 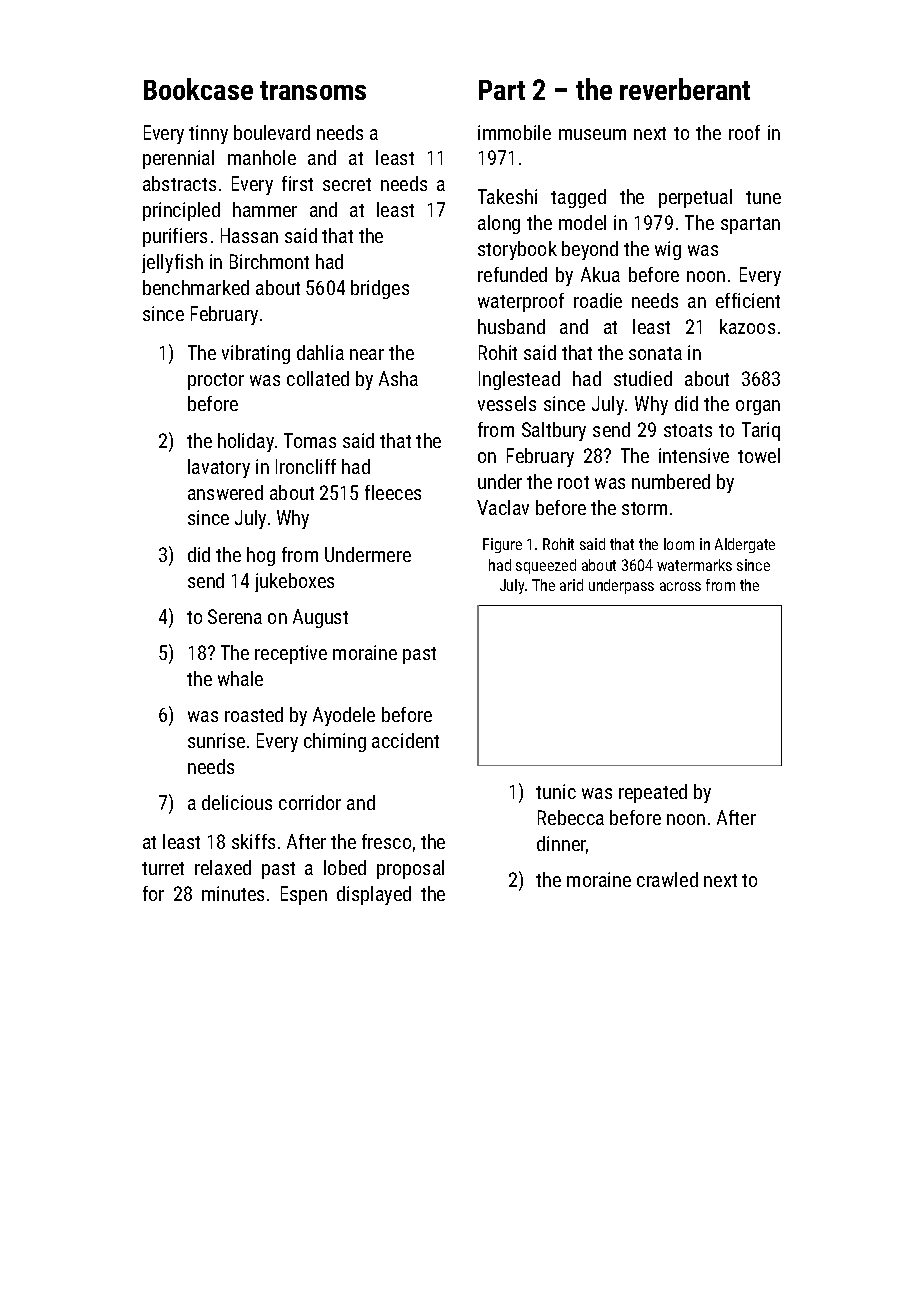 I want to click on whale, so click(x=240, y=678).
